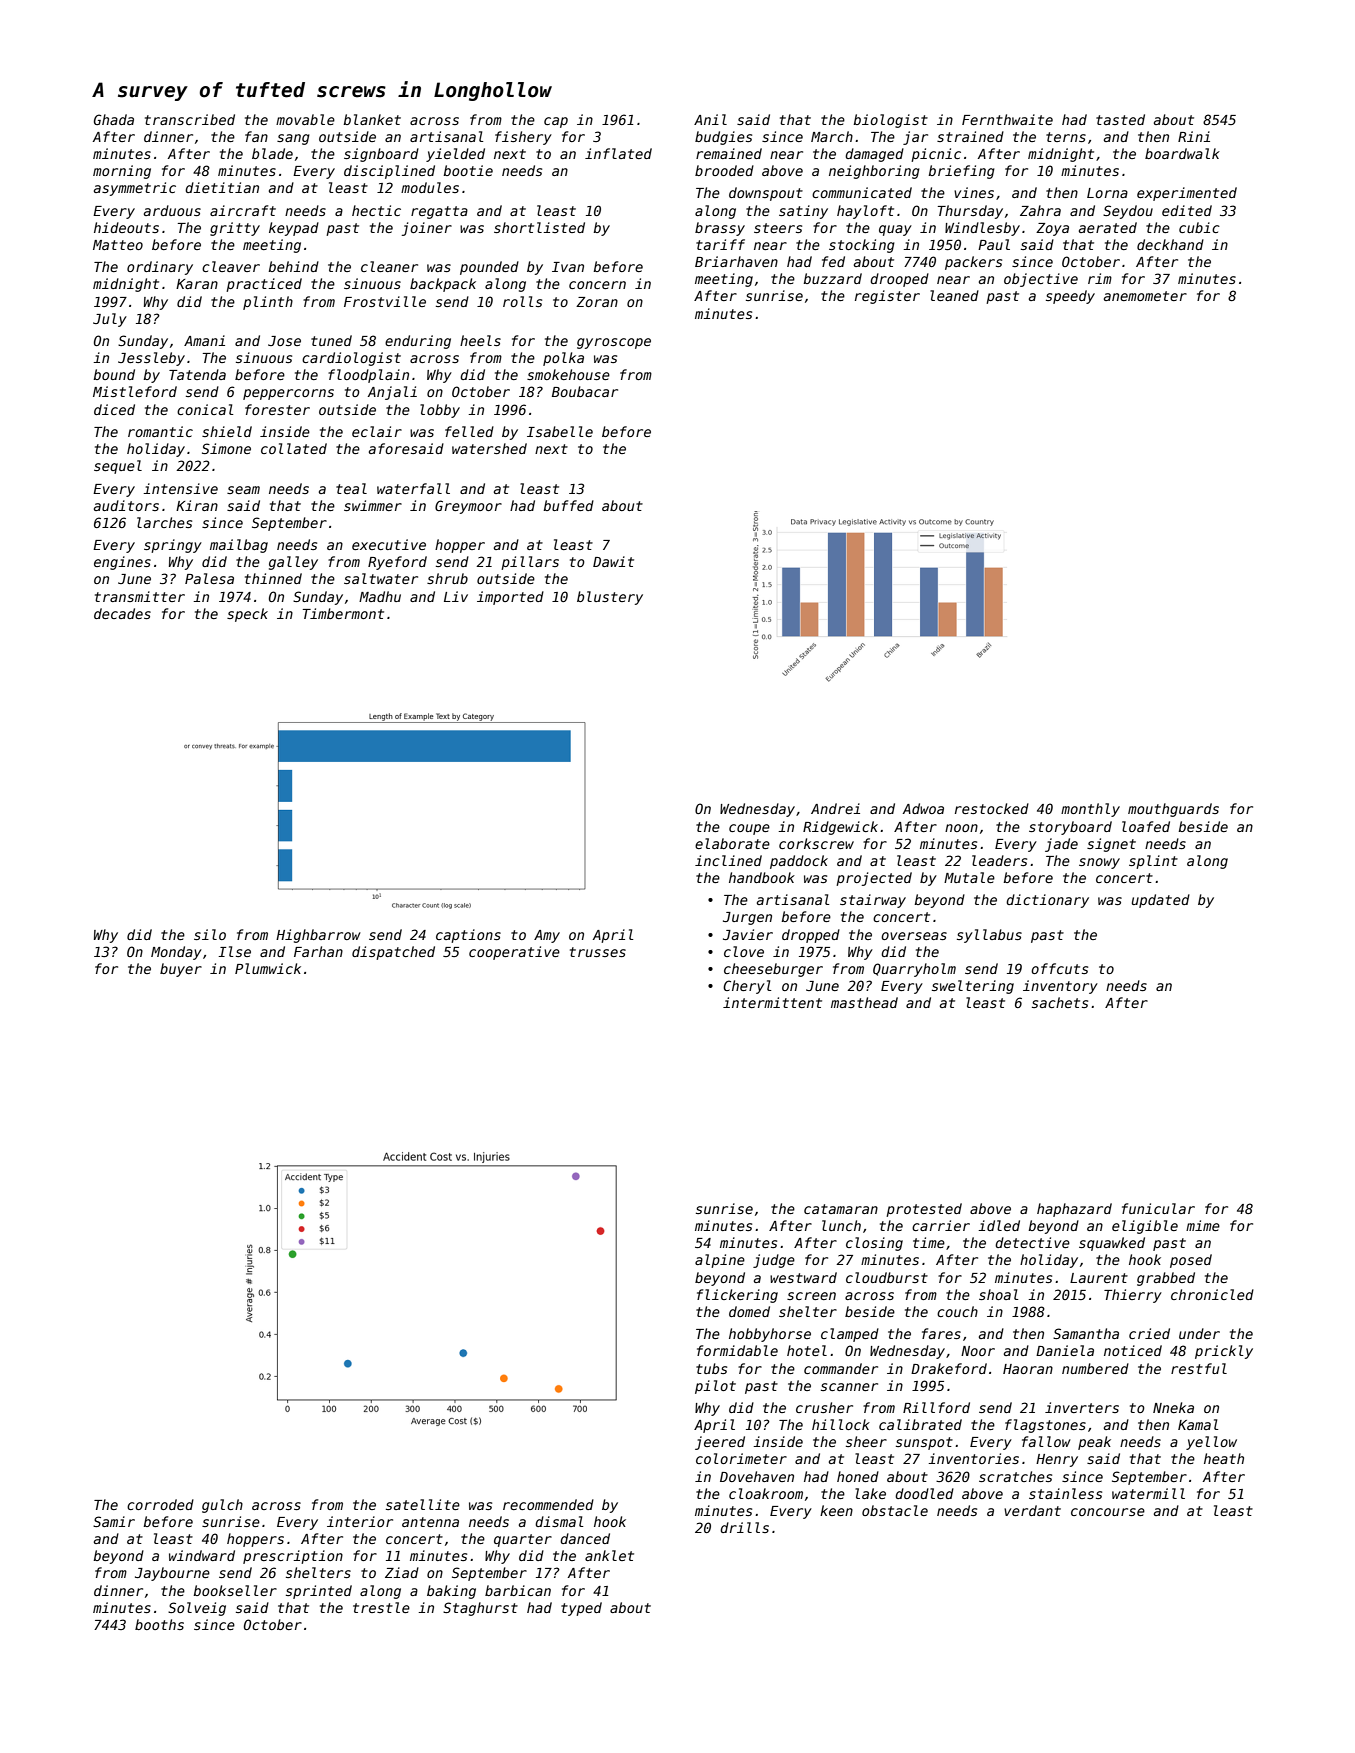 The image size is (1355, 1753). Describe the element at coordinates (1060, 987) in the page. I see `inventory` at that location.
